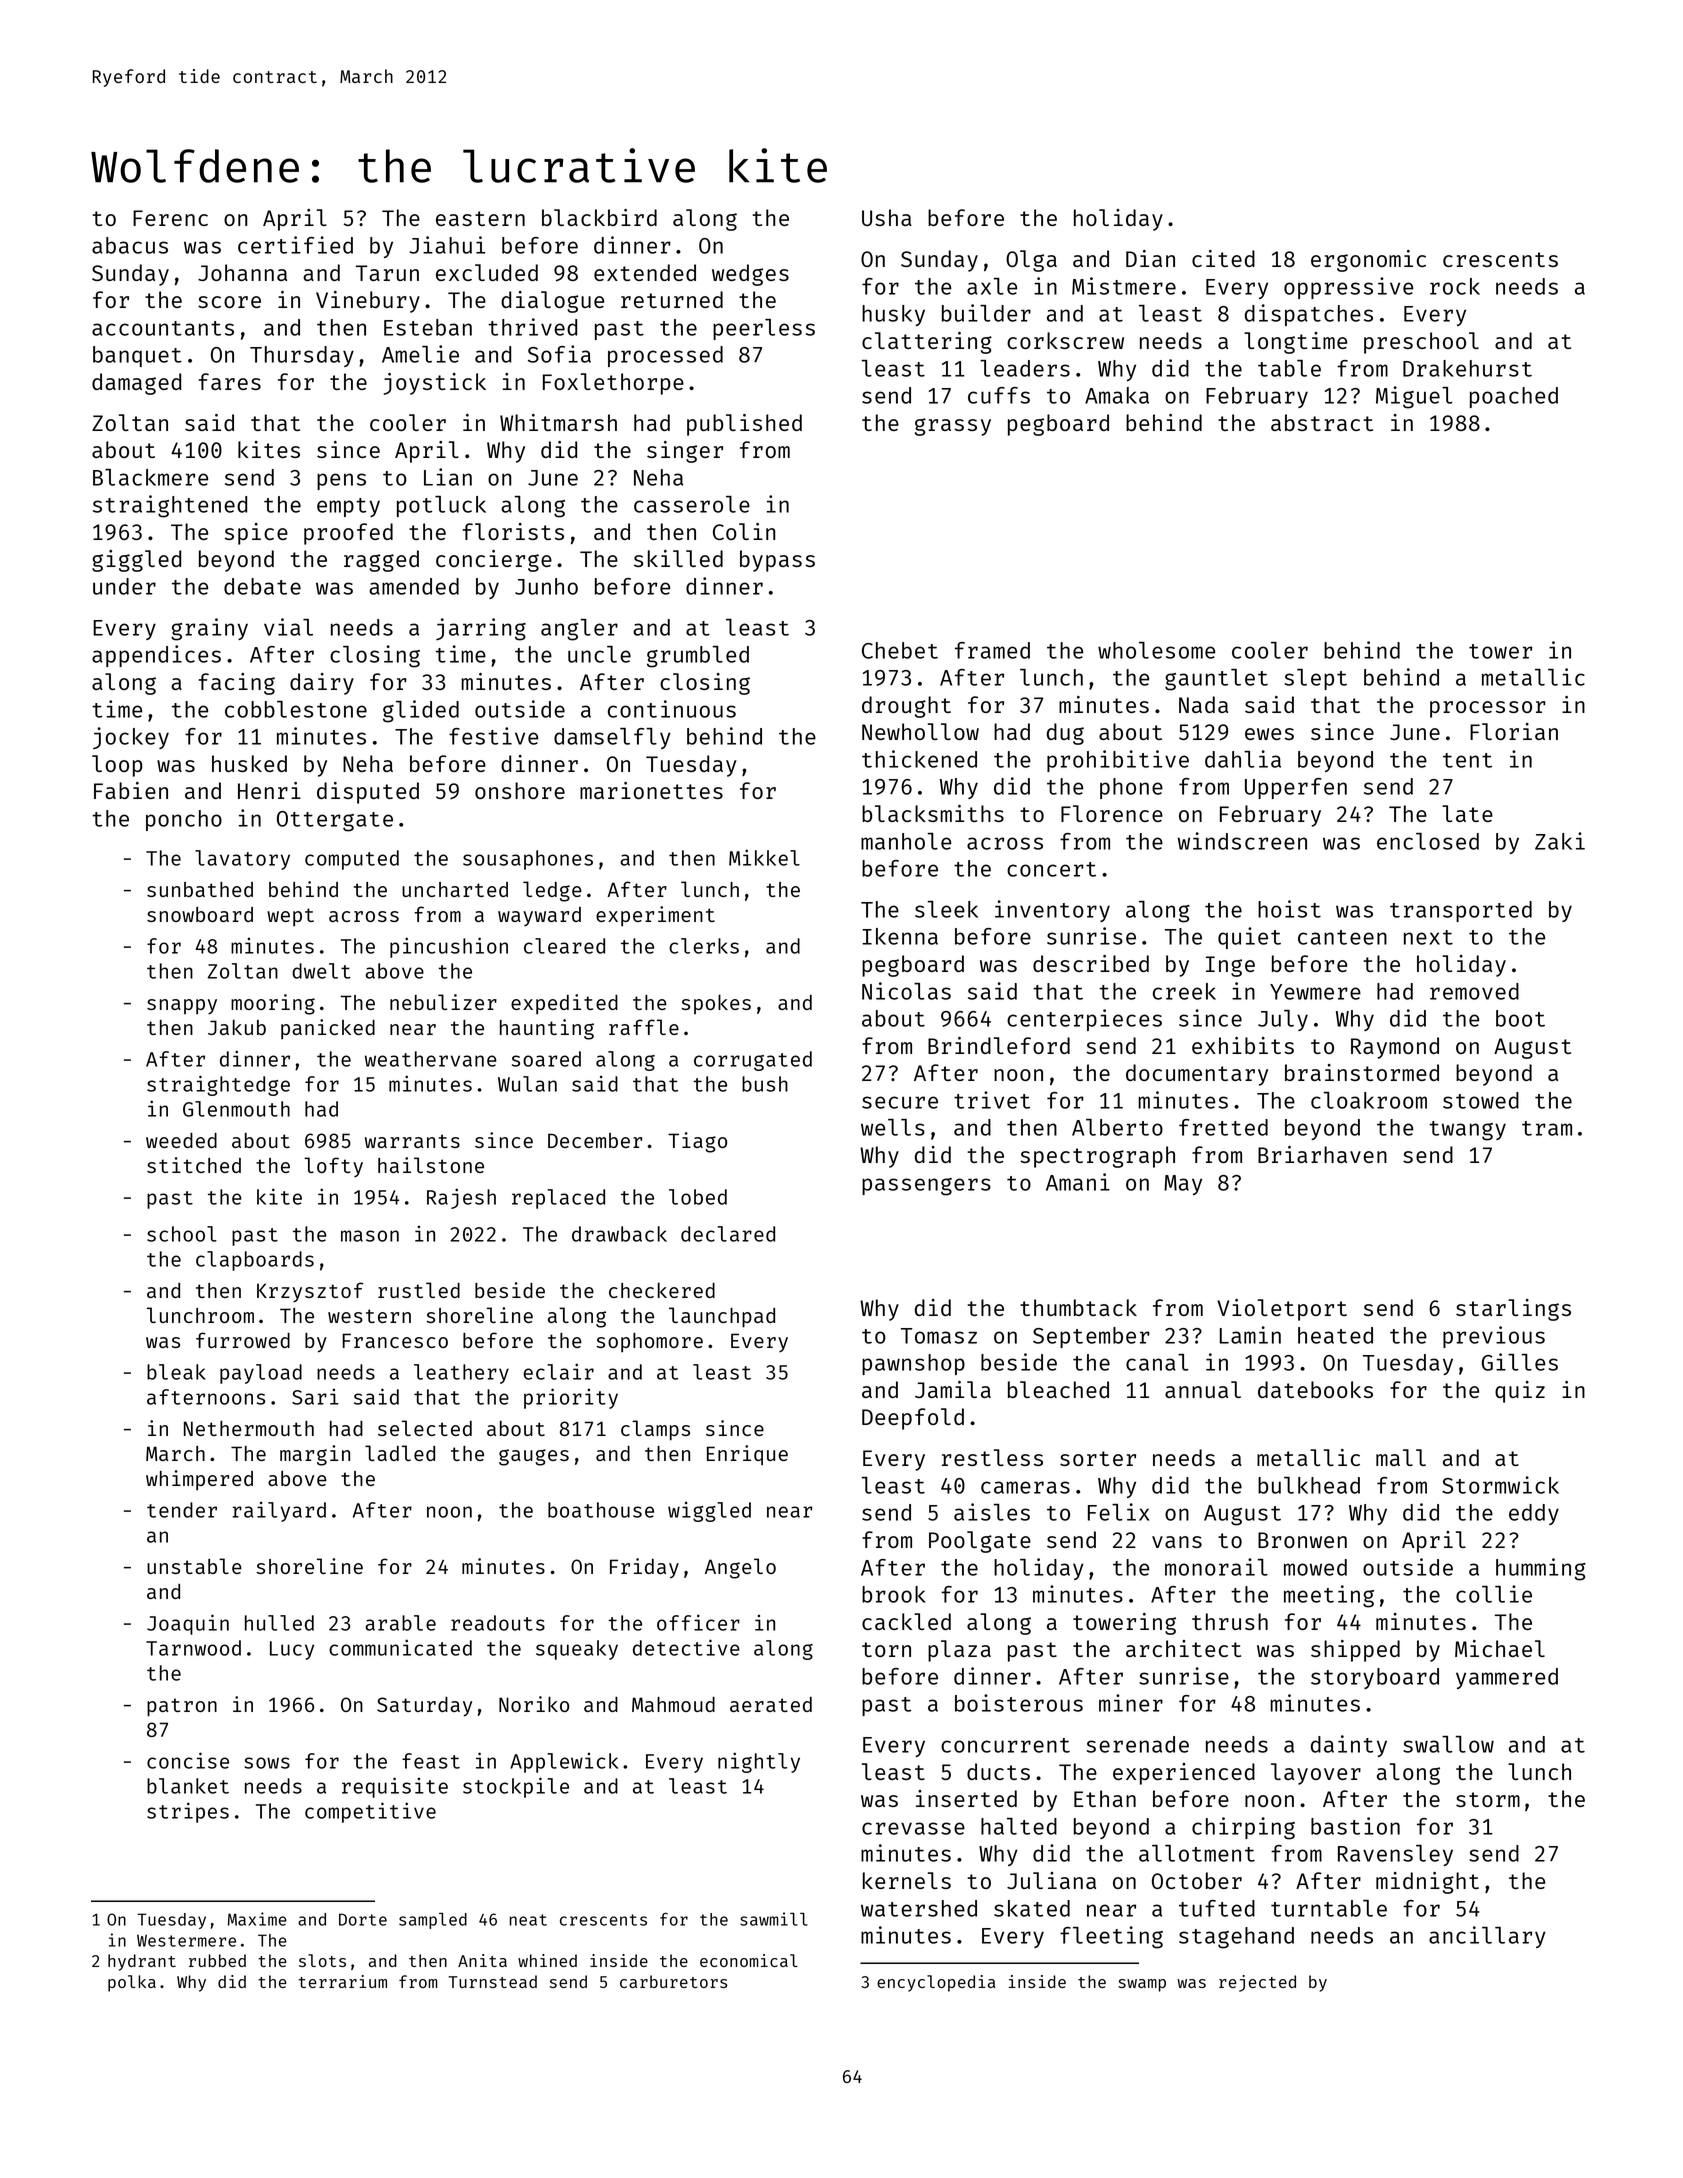  What do you see at coordinates (920, 731) in the screenshot?
I see `Newhollow` at bounding box center [920, 731].
